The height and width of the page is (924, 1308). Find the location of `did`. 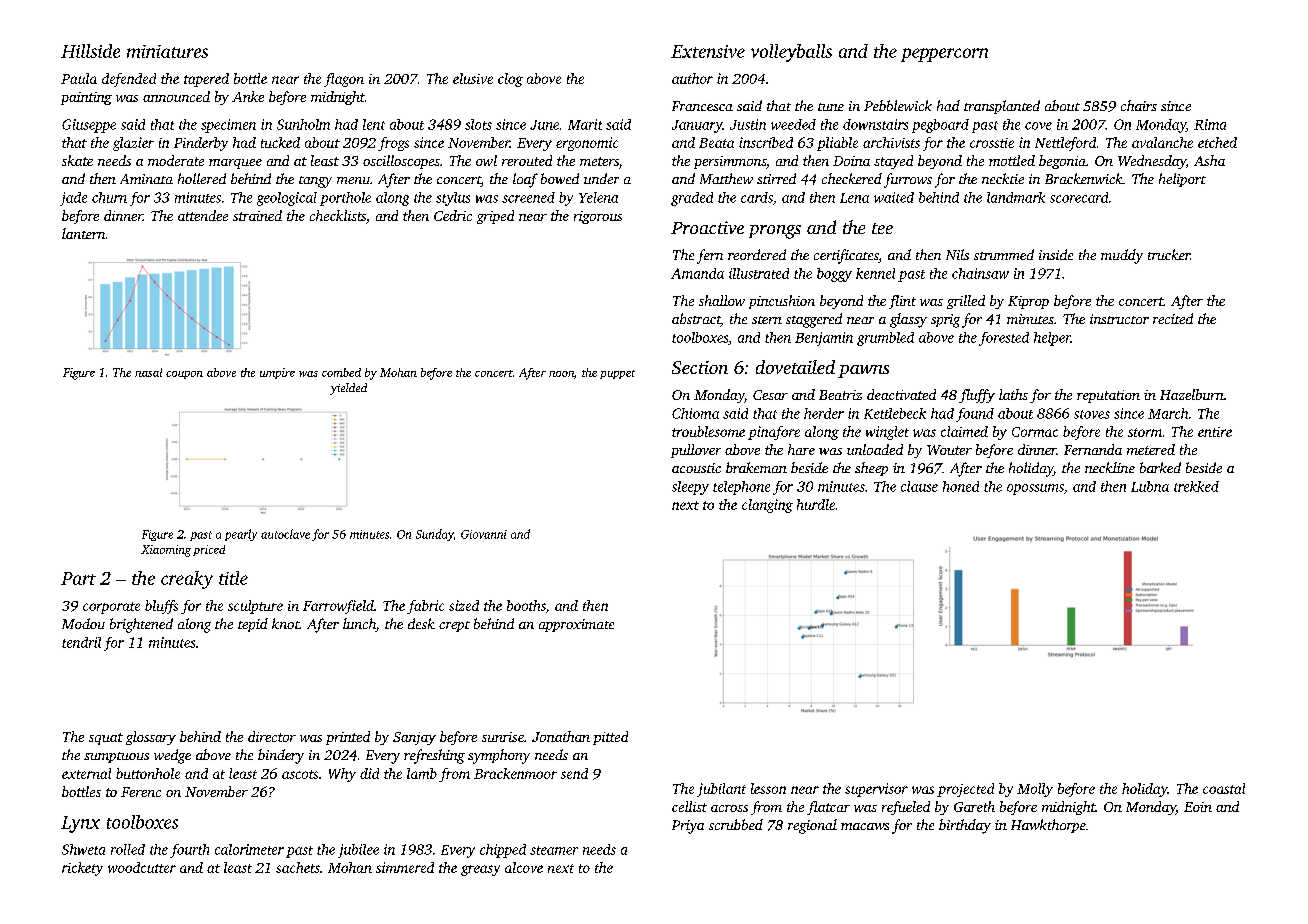

did is located at coordinates (369, 773).
